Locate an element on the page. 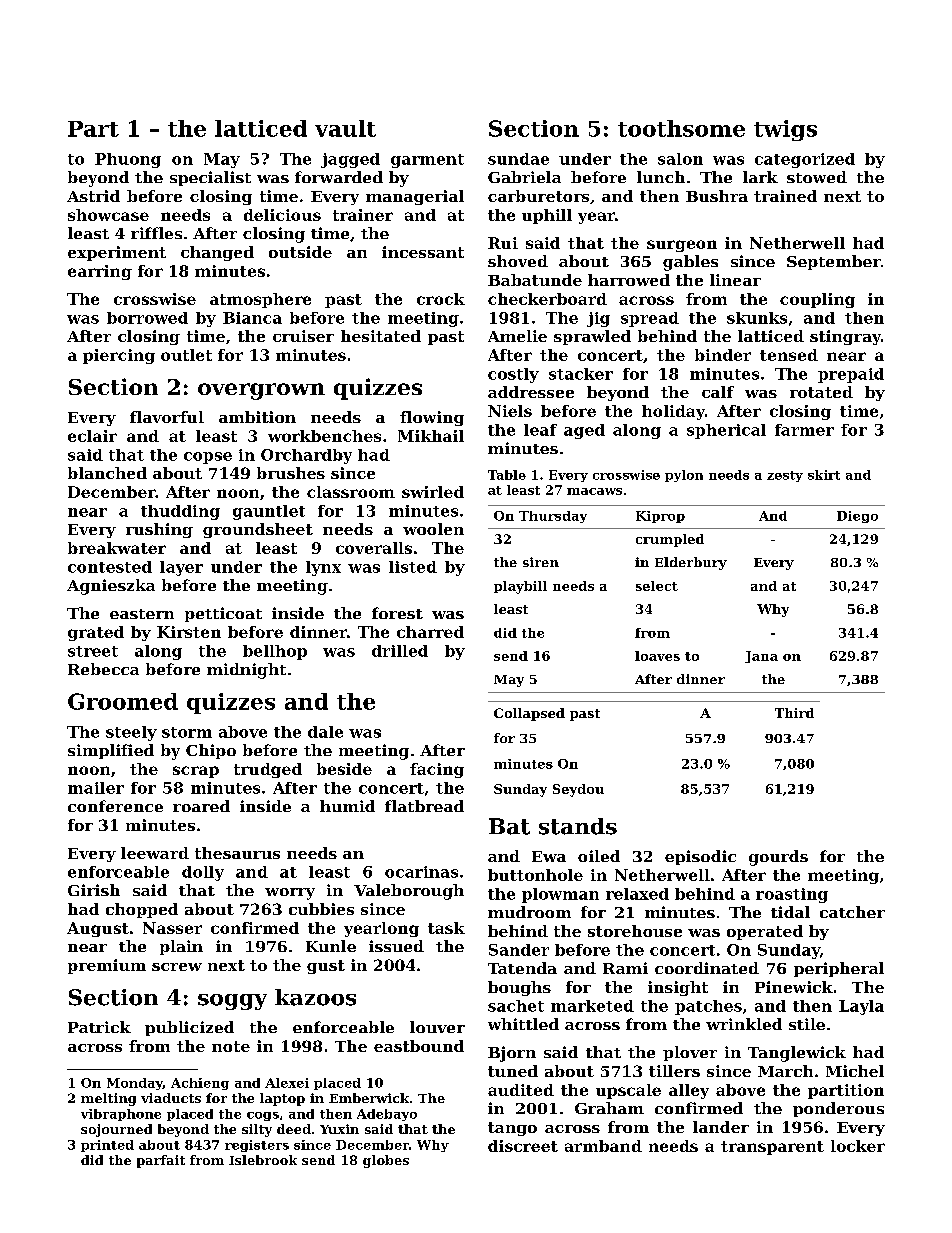  experiment is located at coordinates (117, 253).
